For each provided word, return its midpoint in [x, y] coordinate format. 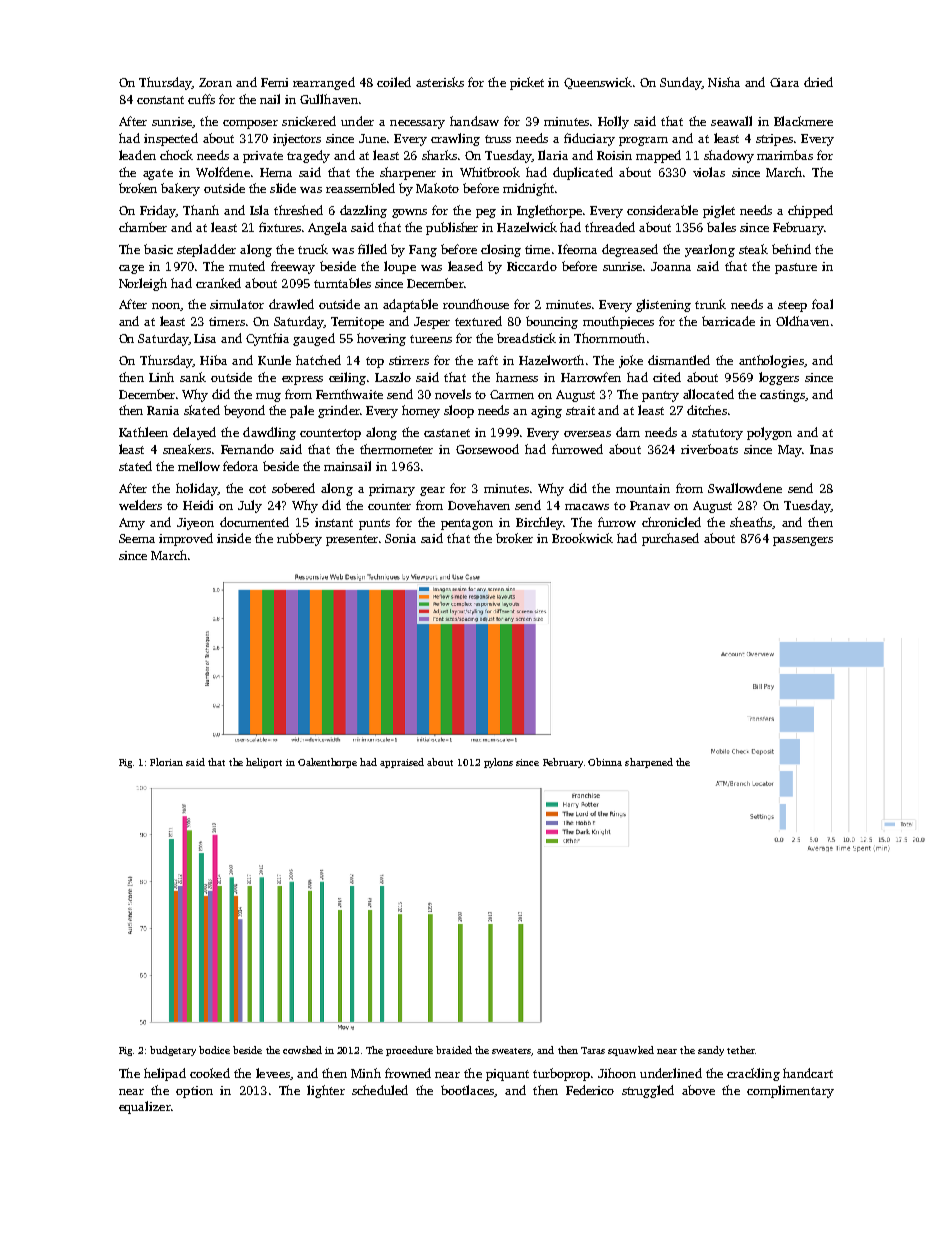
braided [454, 1050]
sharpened [649, 763]
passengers [803, 541]
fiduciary [589, 139]
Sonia [400, 538]
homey [421, 411]
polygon [769, 433]
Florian [166, 762]
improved [186, 539]
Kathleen [143, 432]
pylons [498, 763]
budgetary [173, 1051]
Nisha [724, 82]
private [263, 157]
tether [741, 1050]
